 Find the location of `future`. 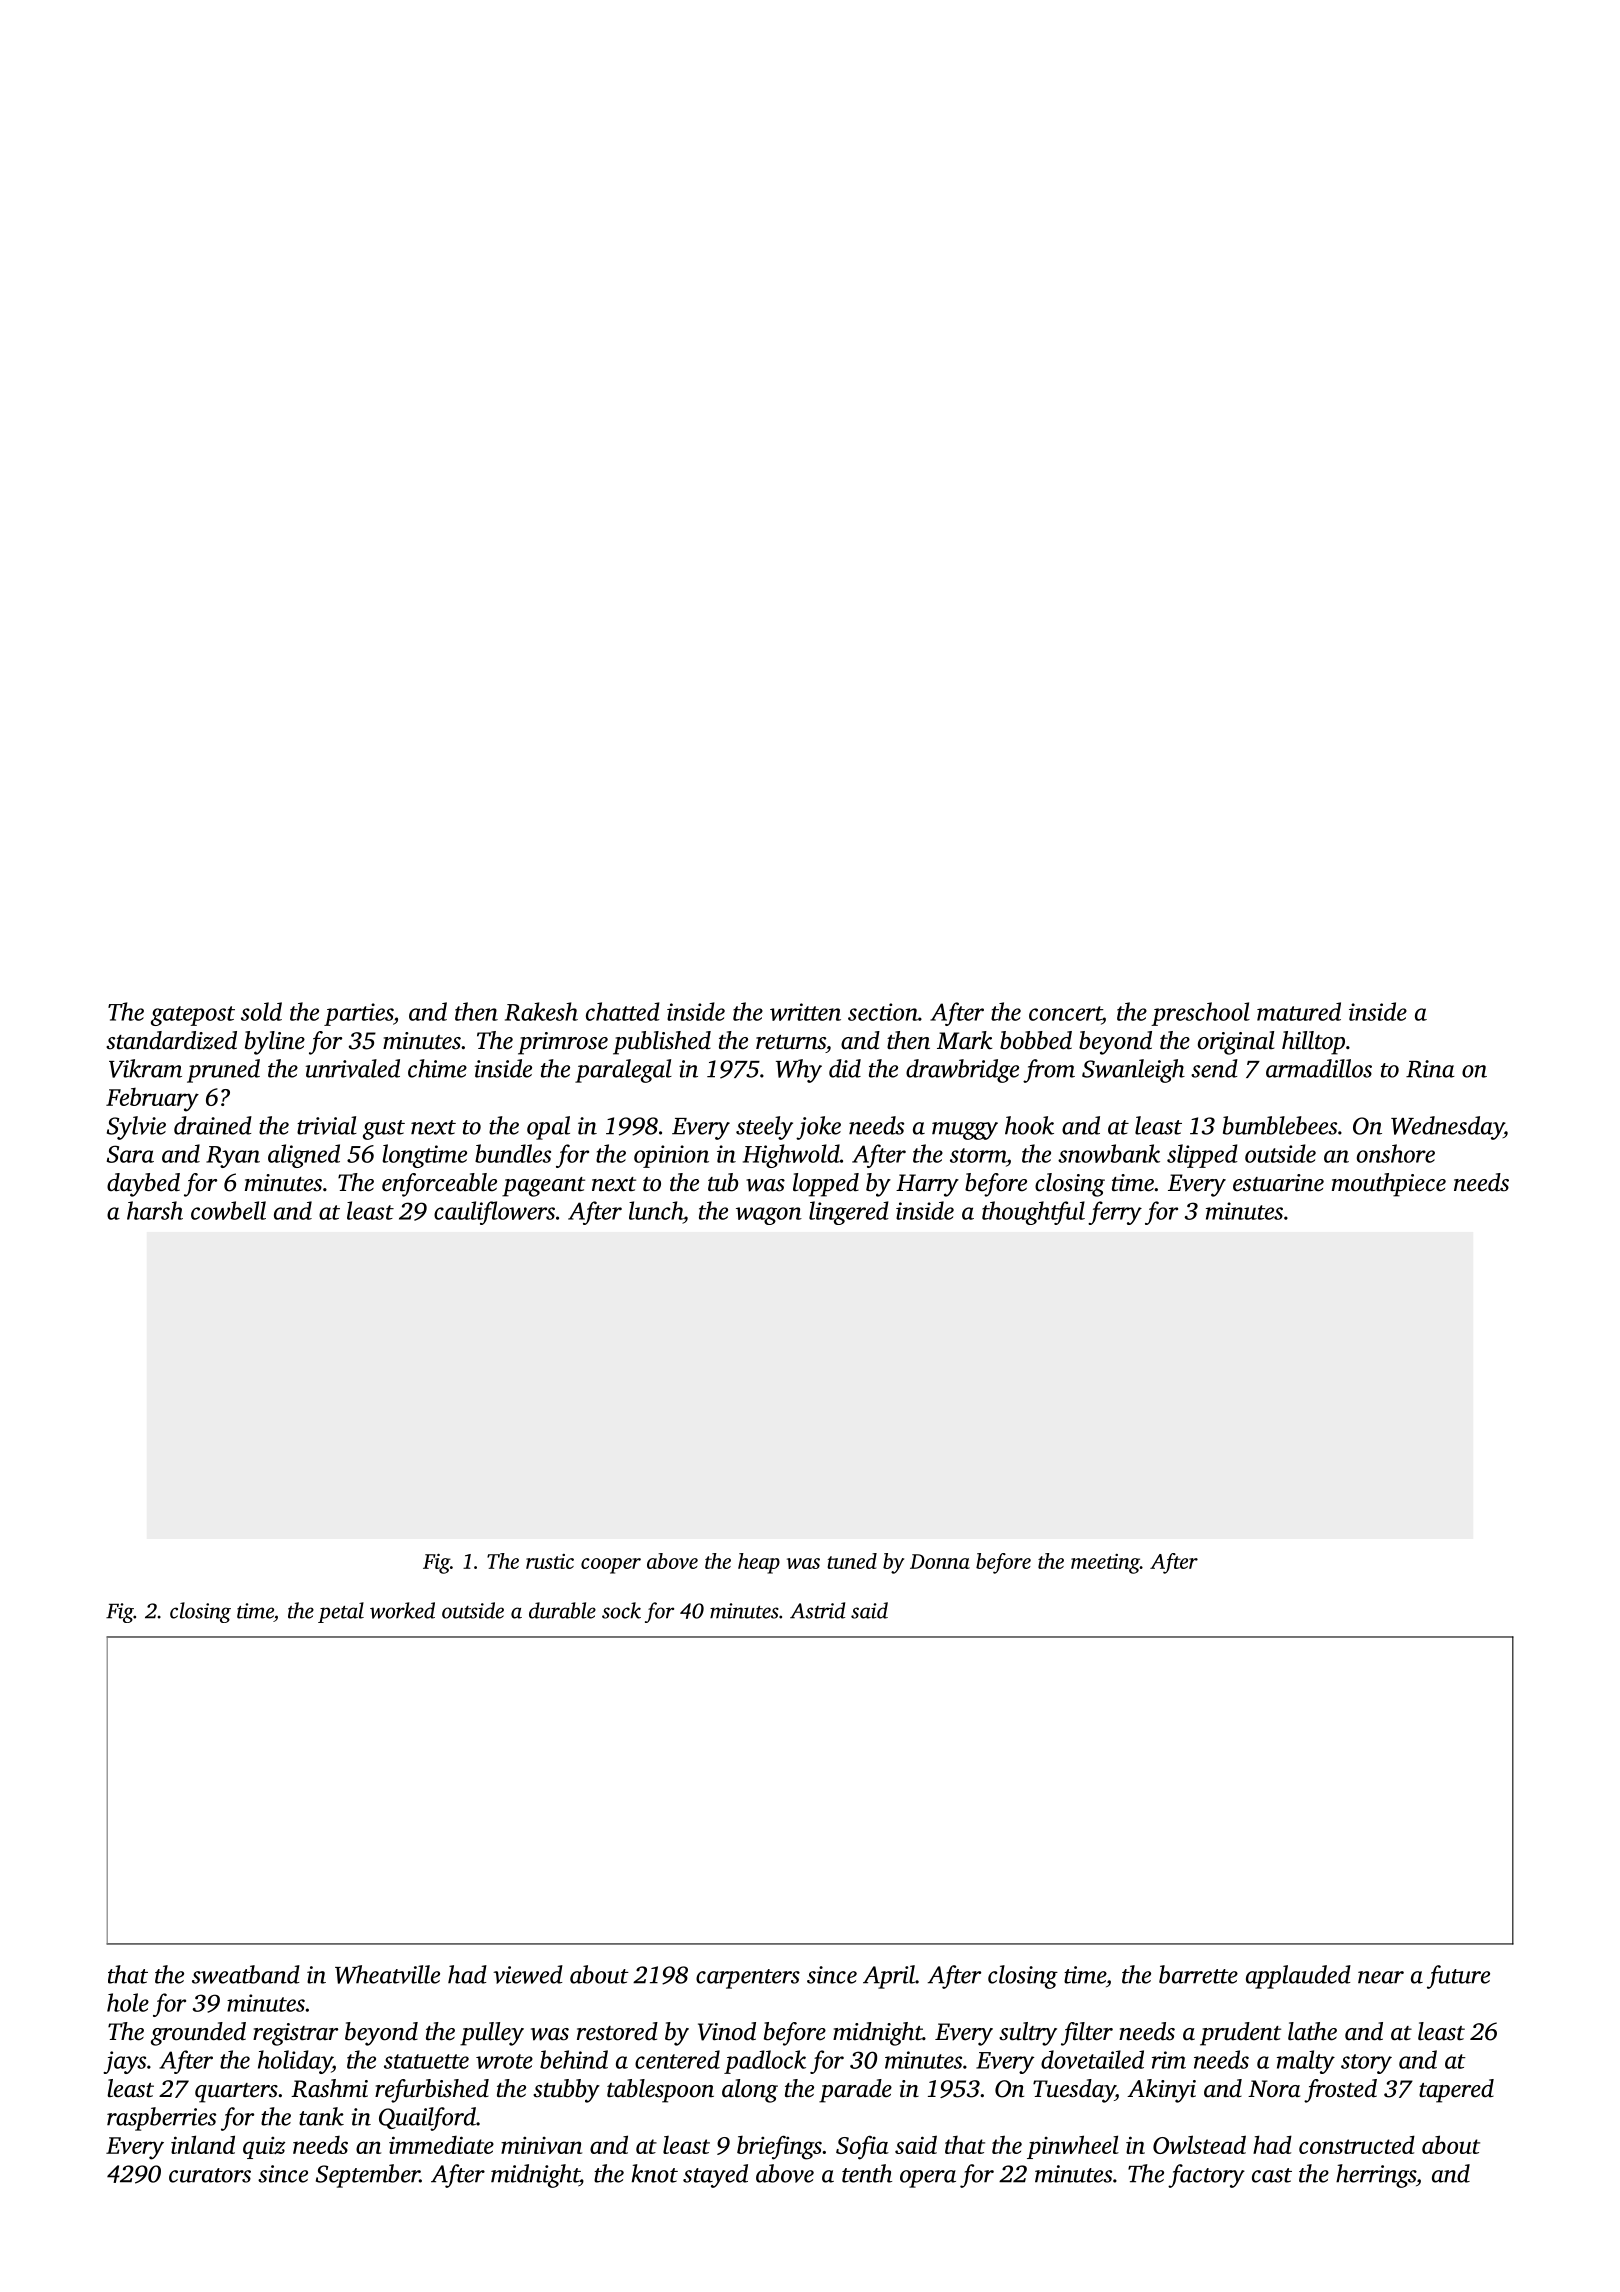

future is located at coordinates (1458, 1977).
